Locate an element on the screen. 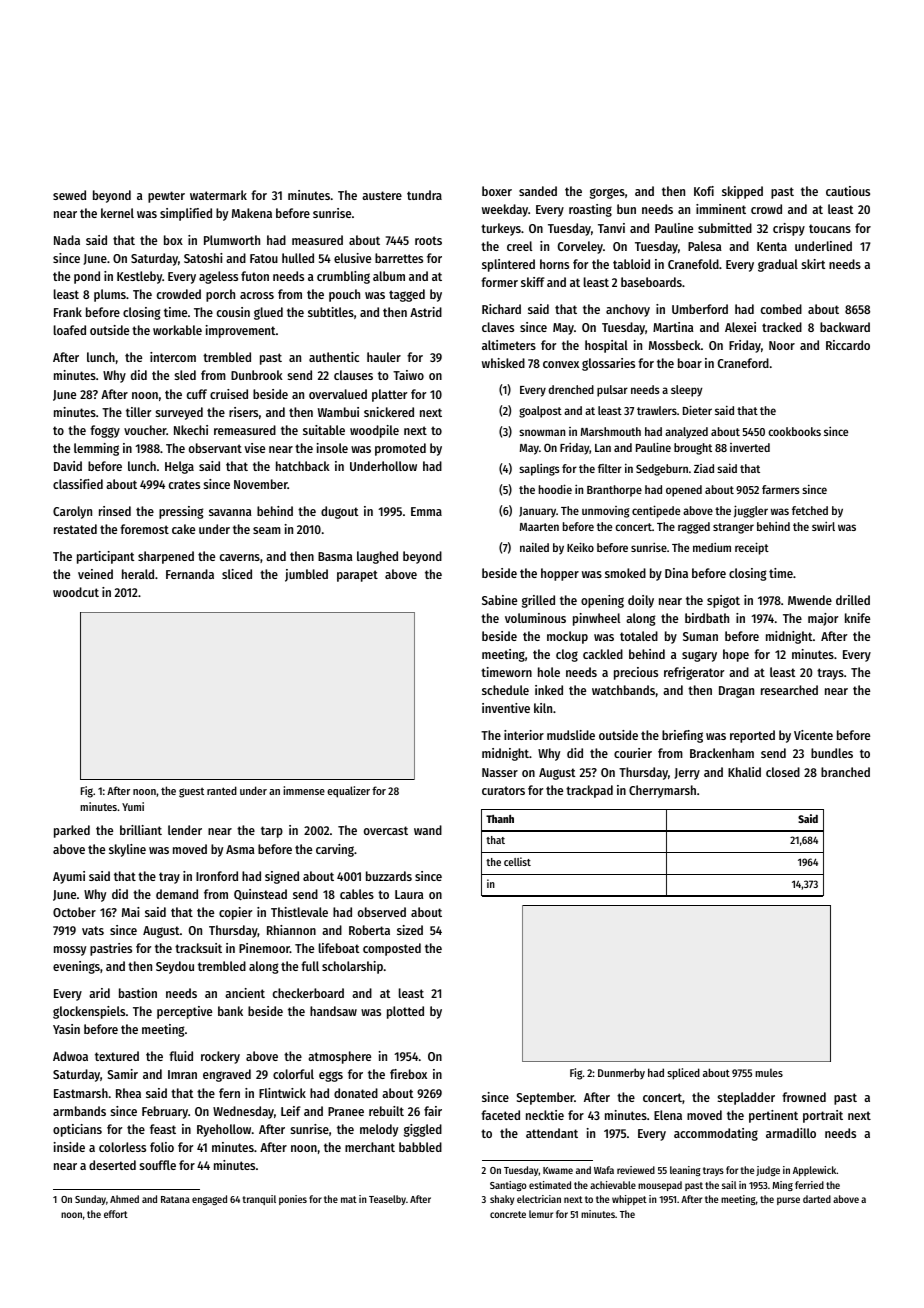  Laura is located at coordinates (409, 894).
